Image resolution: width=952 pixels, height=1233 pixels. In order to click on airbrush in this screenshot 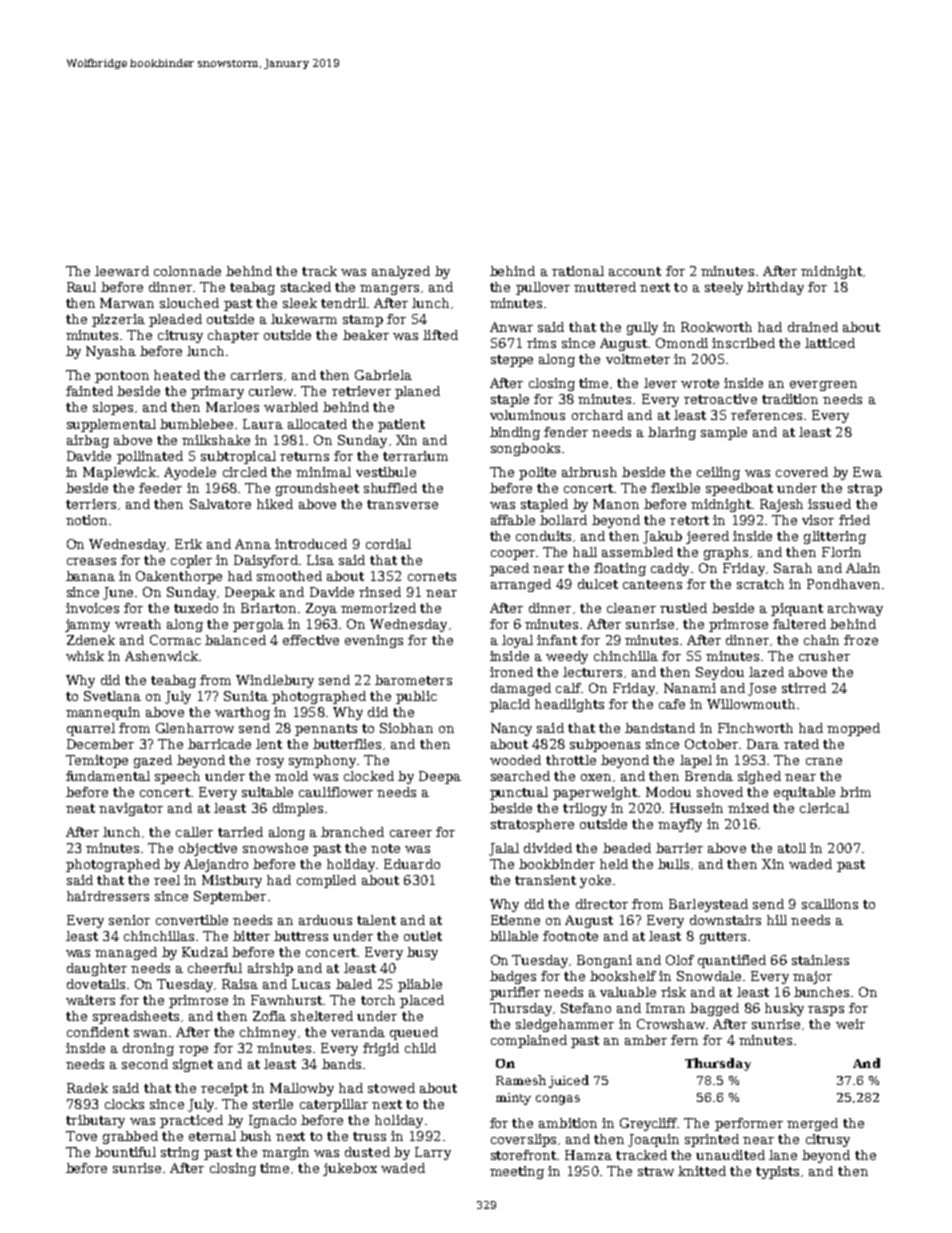, I will do `click(589, 472)`.
